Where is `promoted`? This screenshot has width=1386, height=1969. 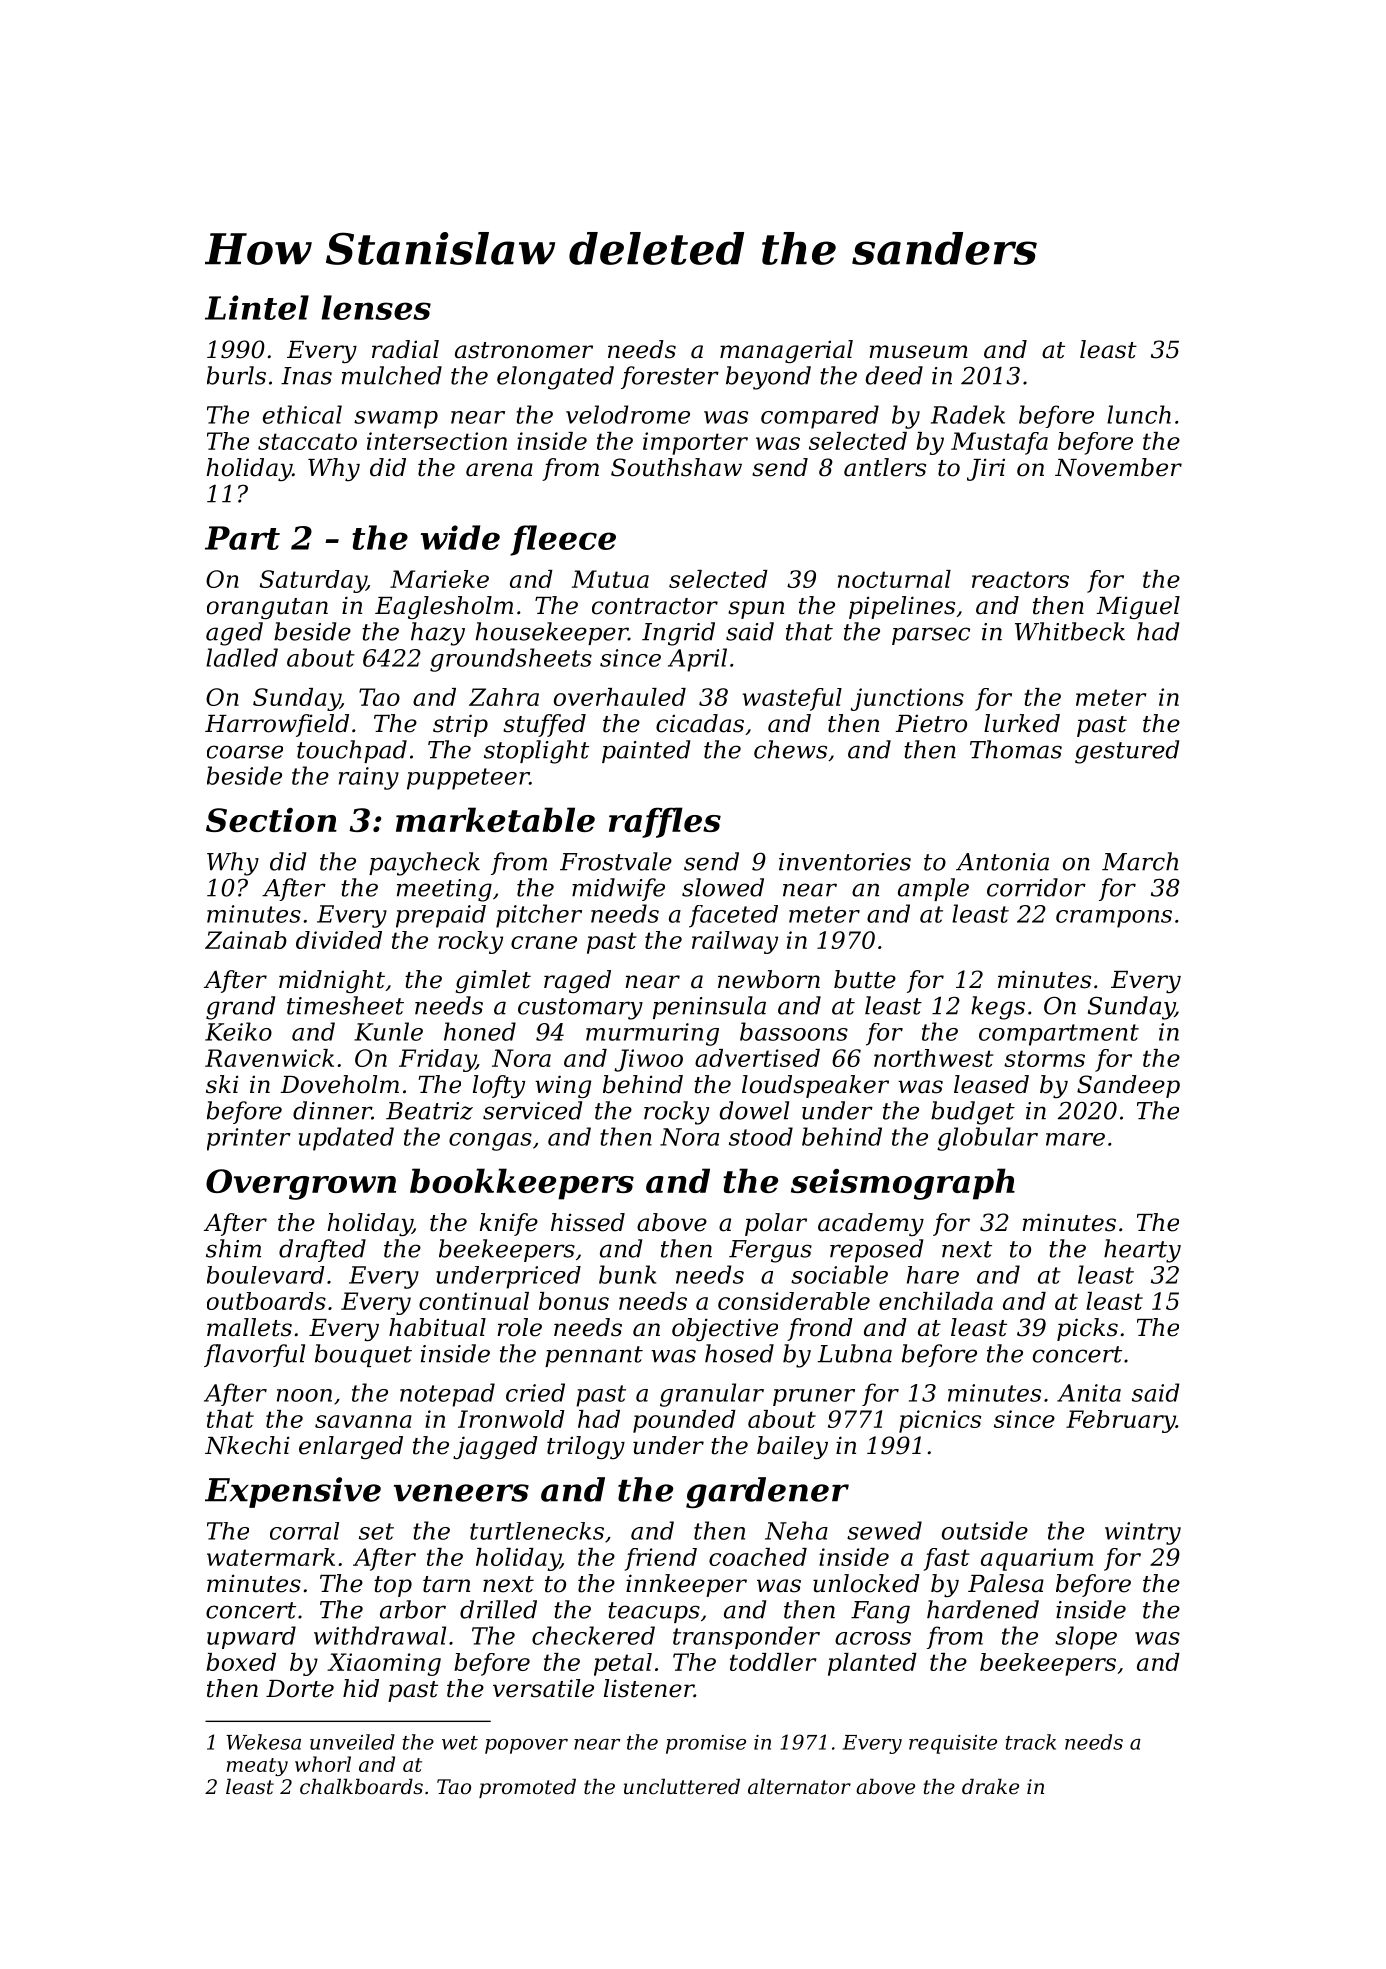
promoted is located at coordinates (527, 1788).
